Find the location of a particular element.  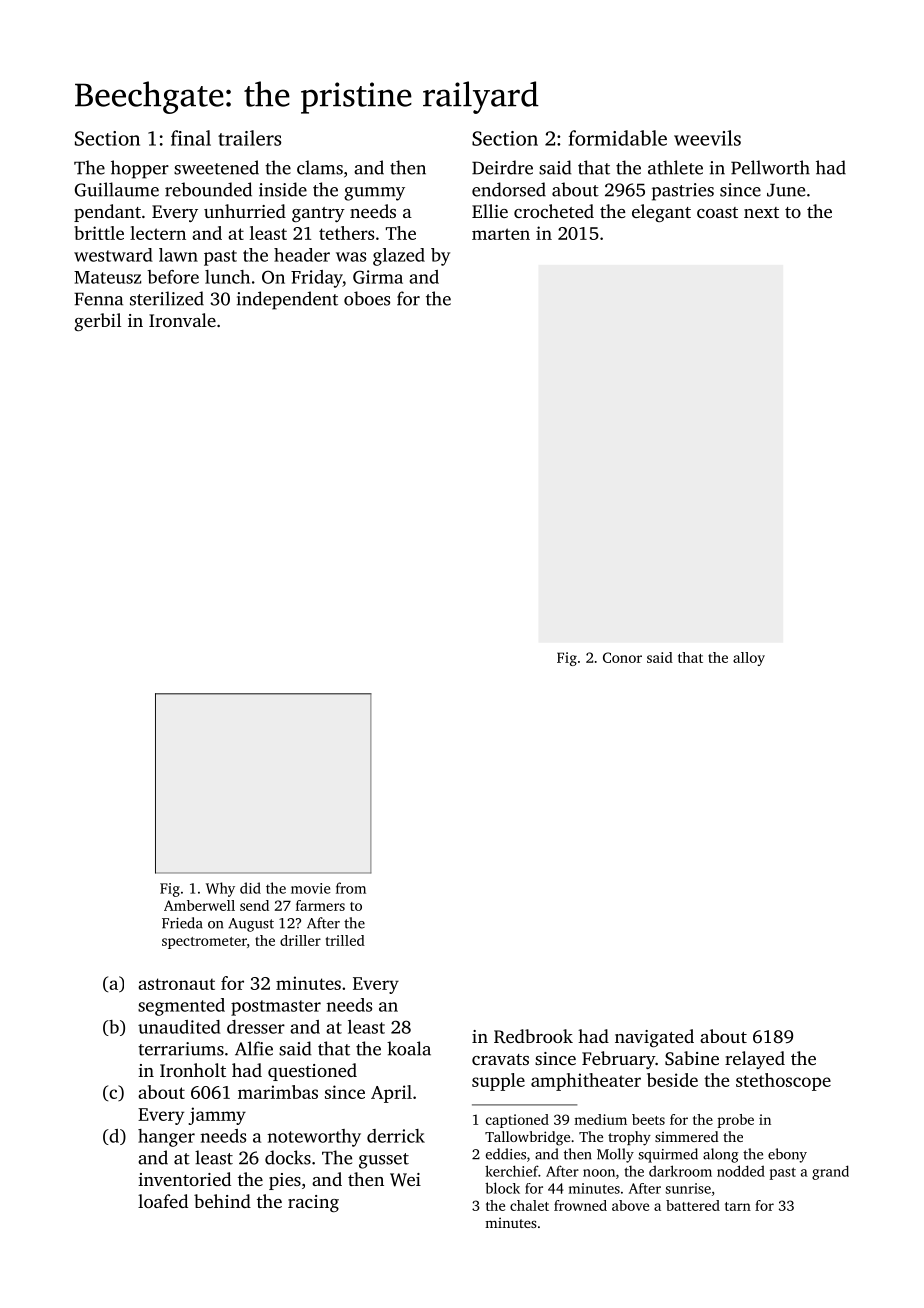

marten is located at coordinates (501, 234).
